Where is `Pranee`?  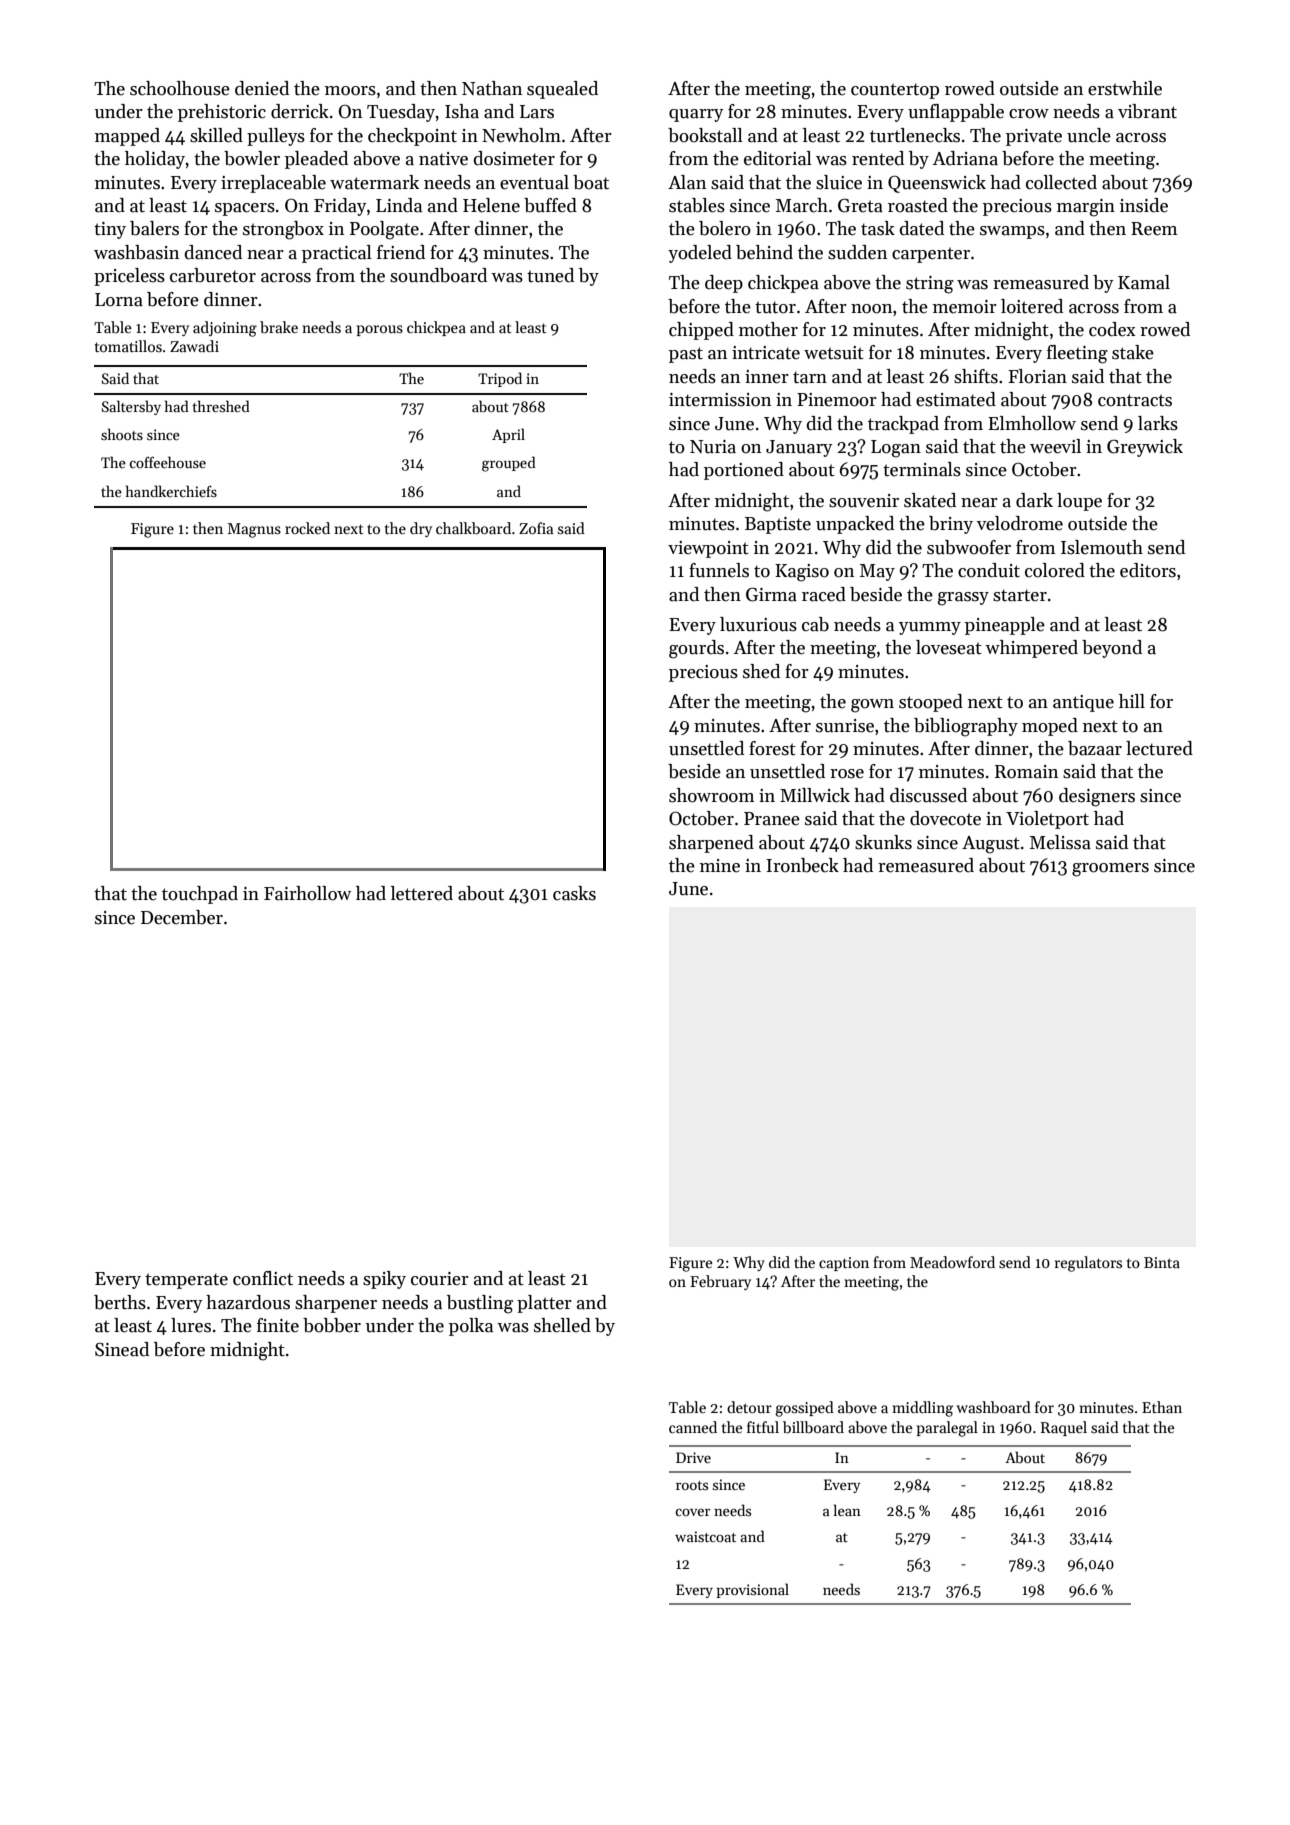 Pranee is located at coordinates (772, 819).
